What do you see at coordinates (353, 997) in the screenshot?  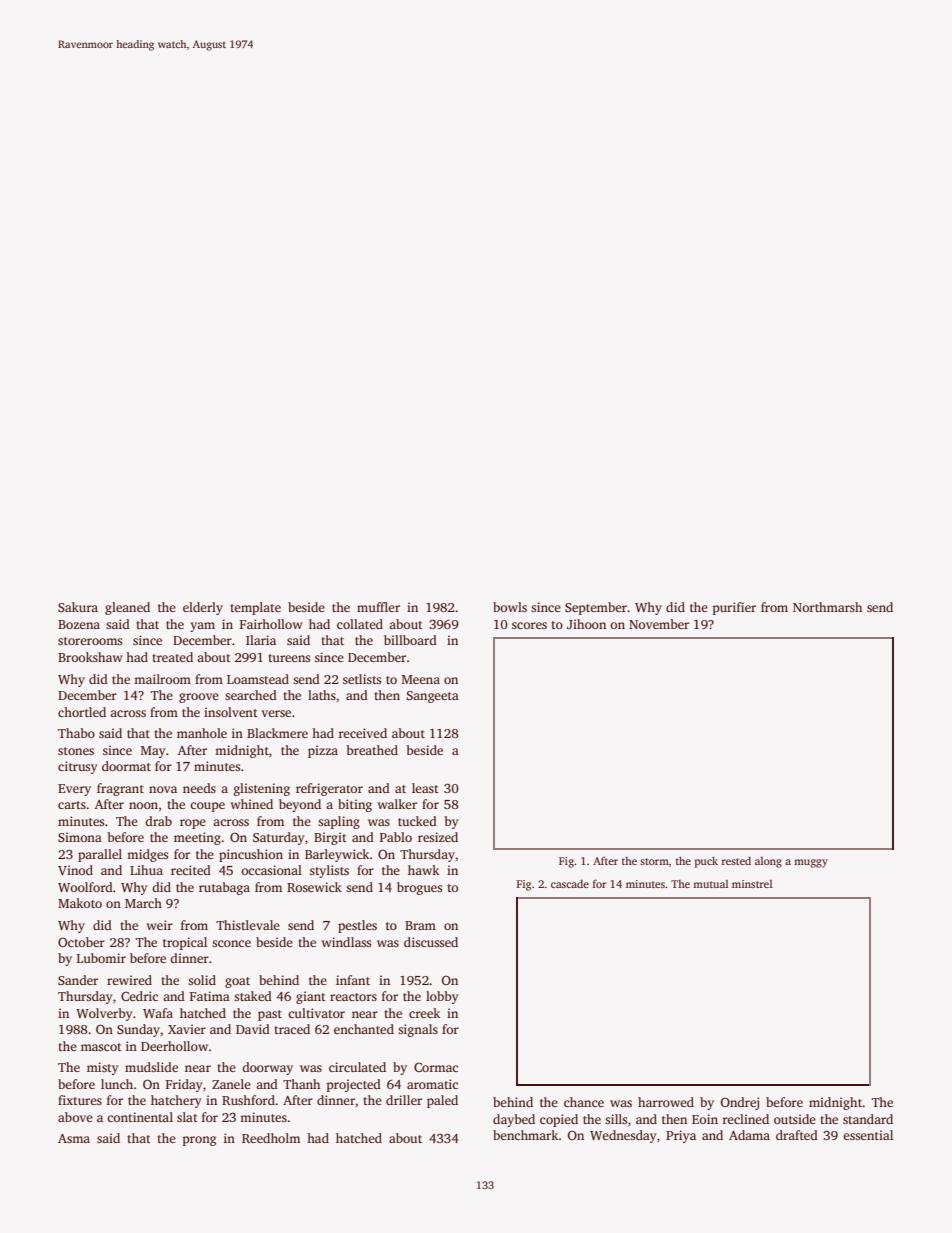 I see `reactors` at bounding box center [353, 997].
